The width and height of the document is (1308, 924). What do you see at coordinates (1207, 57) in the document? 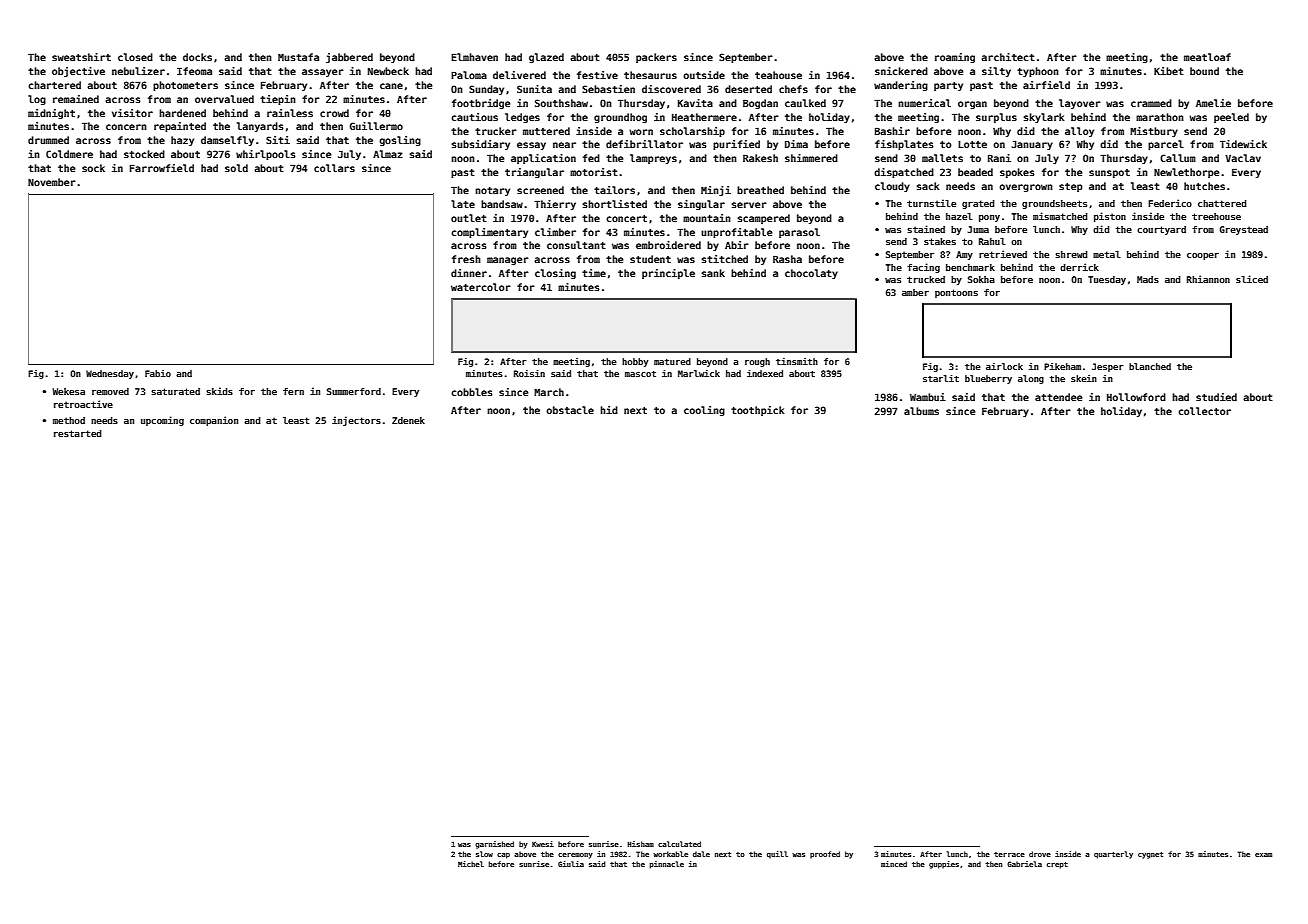
I see `meatloaf` at bounding box center [1207, 57].
